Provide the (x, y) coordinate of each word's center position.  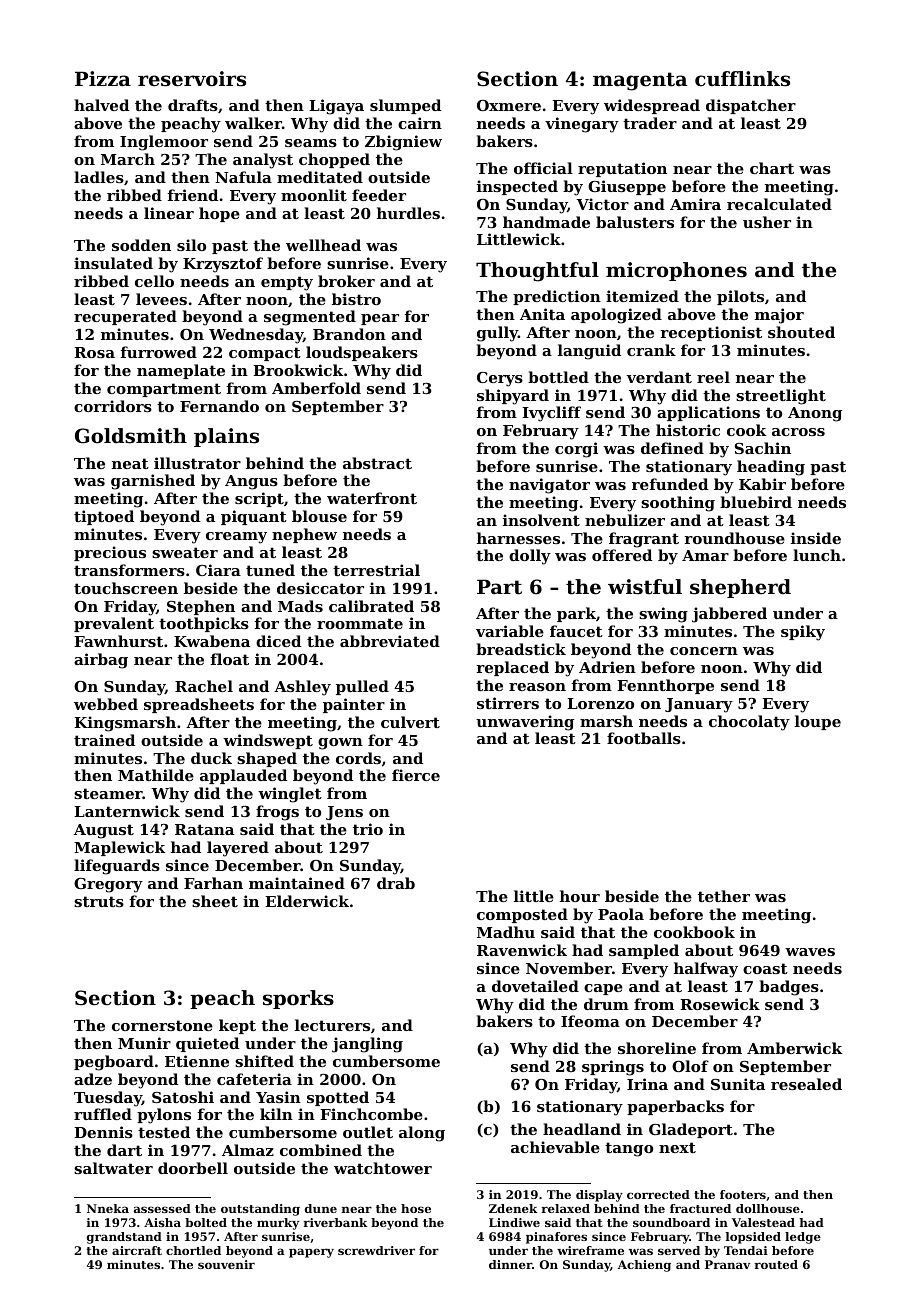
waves (810, 952)
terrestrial (376, 570)
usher (767, 222)
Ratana (204, 829)
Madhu (506, 932)
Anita (542, 314)
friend (193, 195)
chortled (193, 1250)
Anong (815, 414)
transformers (129, 570)
